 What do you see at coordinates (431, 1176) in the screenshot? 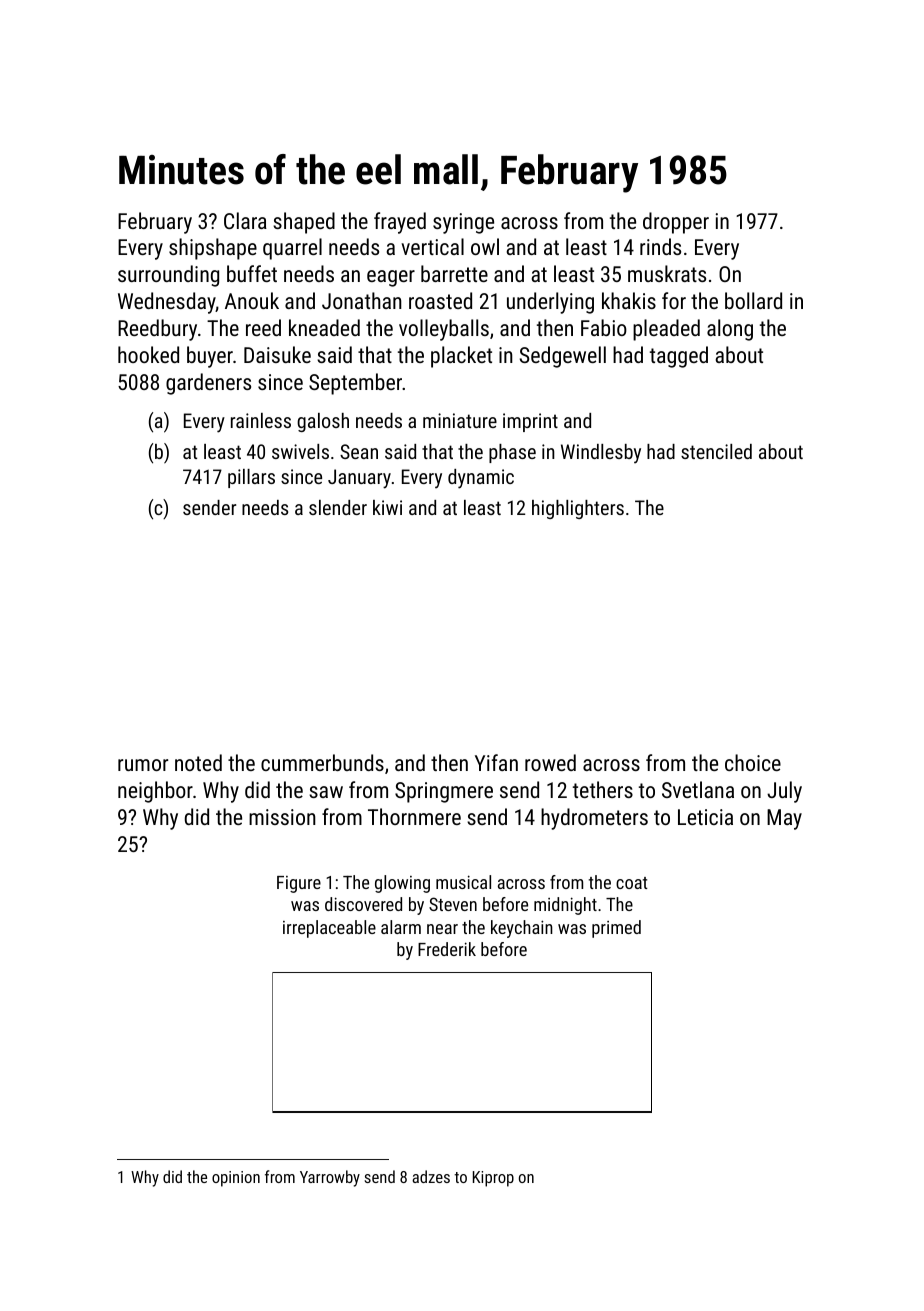
I see `adzes` at bounding box center [431, 1176].
